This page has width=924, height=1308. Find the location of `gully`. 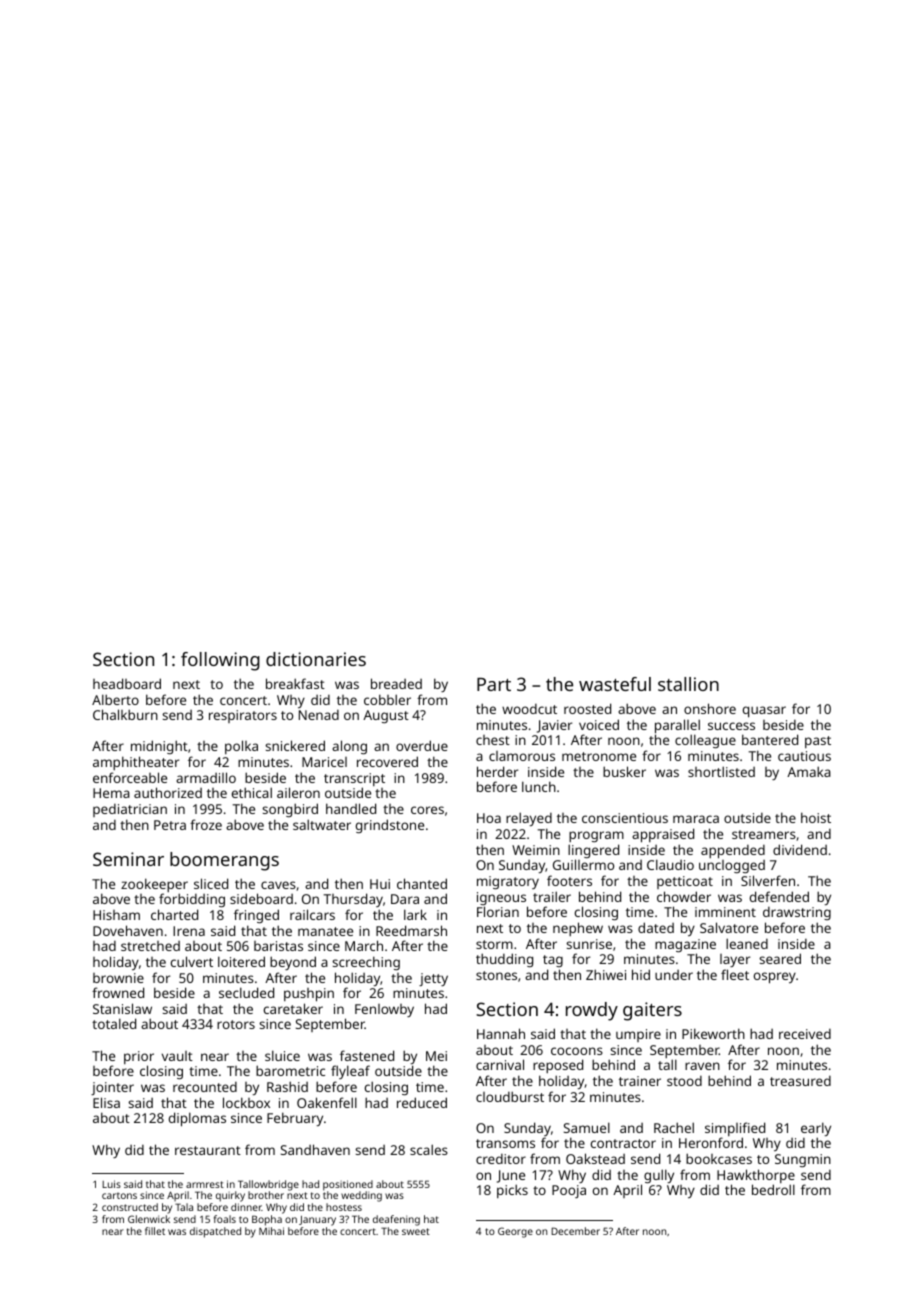

gully is located at coordinates (659, 1176).
